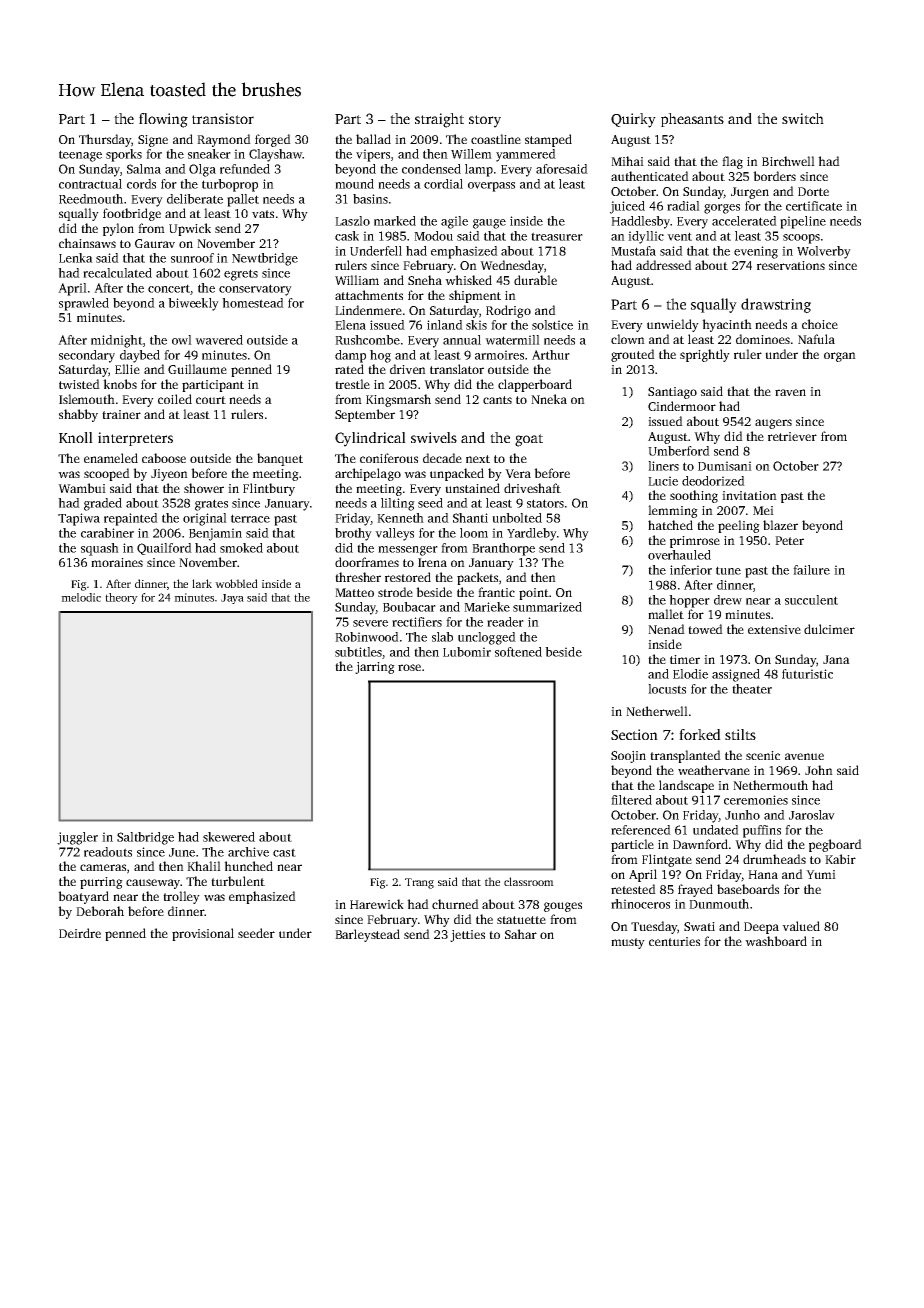 This screenshot has height=1308, width=924. Describe the element at coordinates (628, 757) in the screenshot. I see `Soojin` at that location.
